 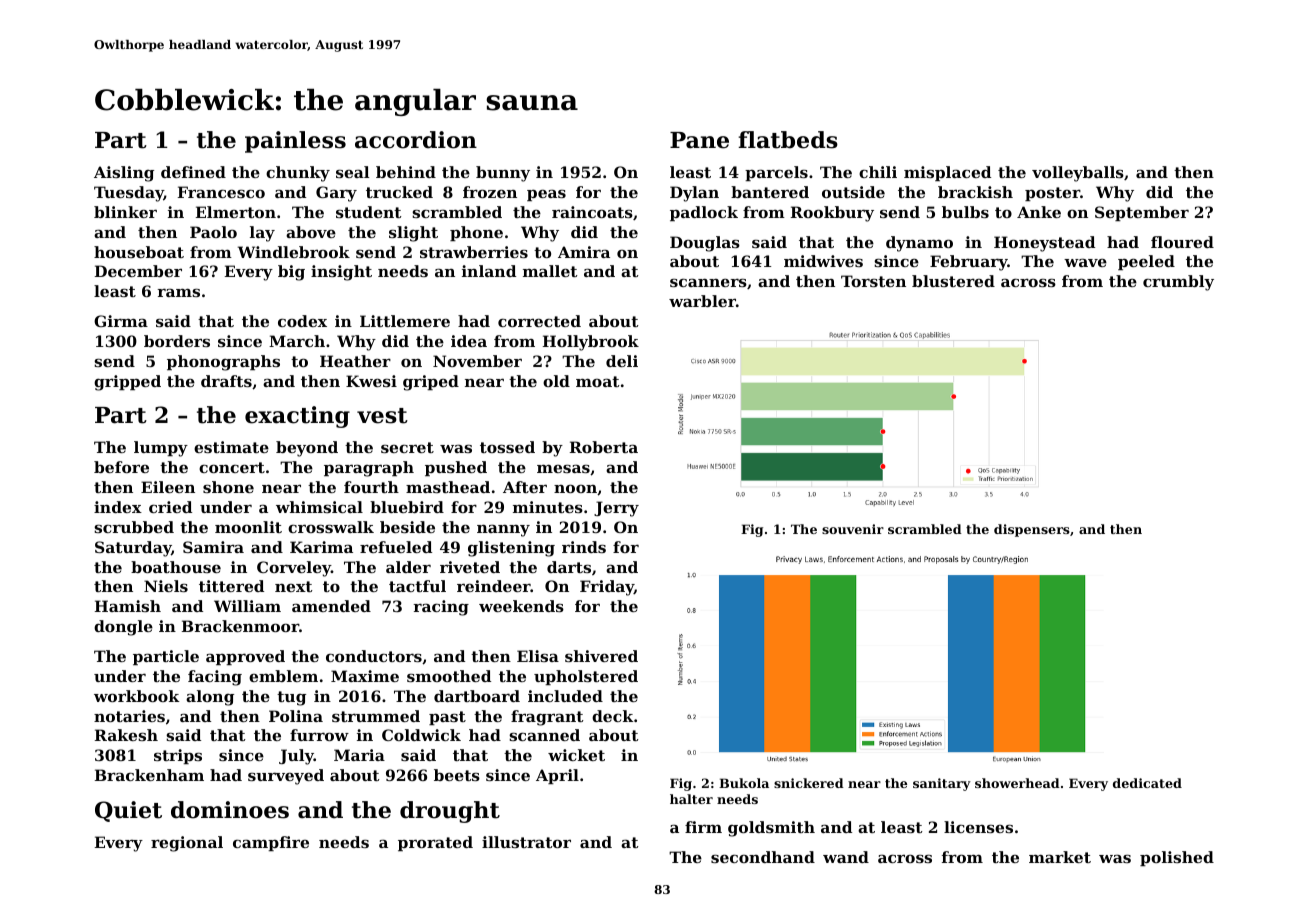 I want to click on market, so click(x=1060, y=857).
